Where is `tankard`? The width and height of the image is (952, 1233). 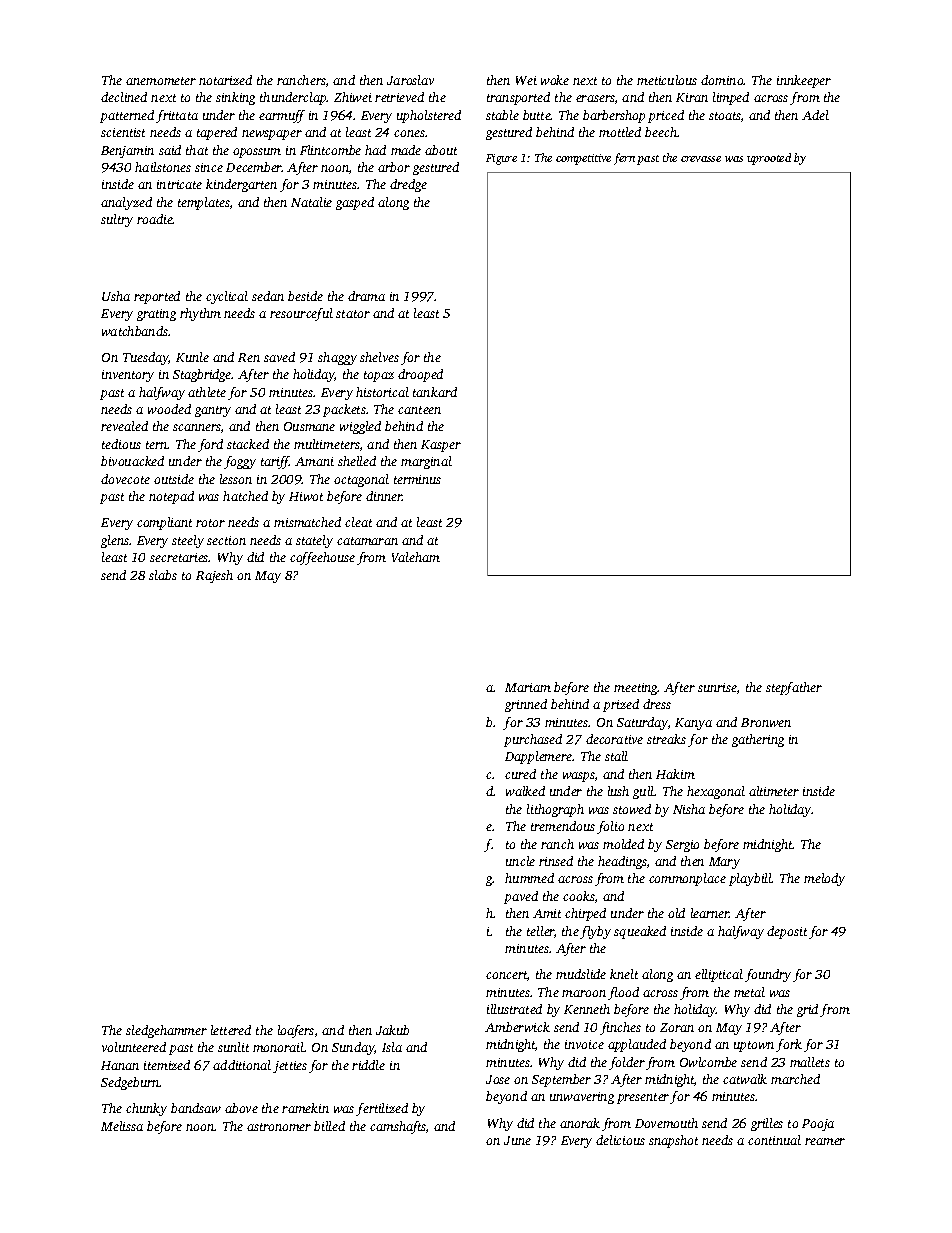
tankard is located at coordinates (435, 392).
